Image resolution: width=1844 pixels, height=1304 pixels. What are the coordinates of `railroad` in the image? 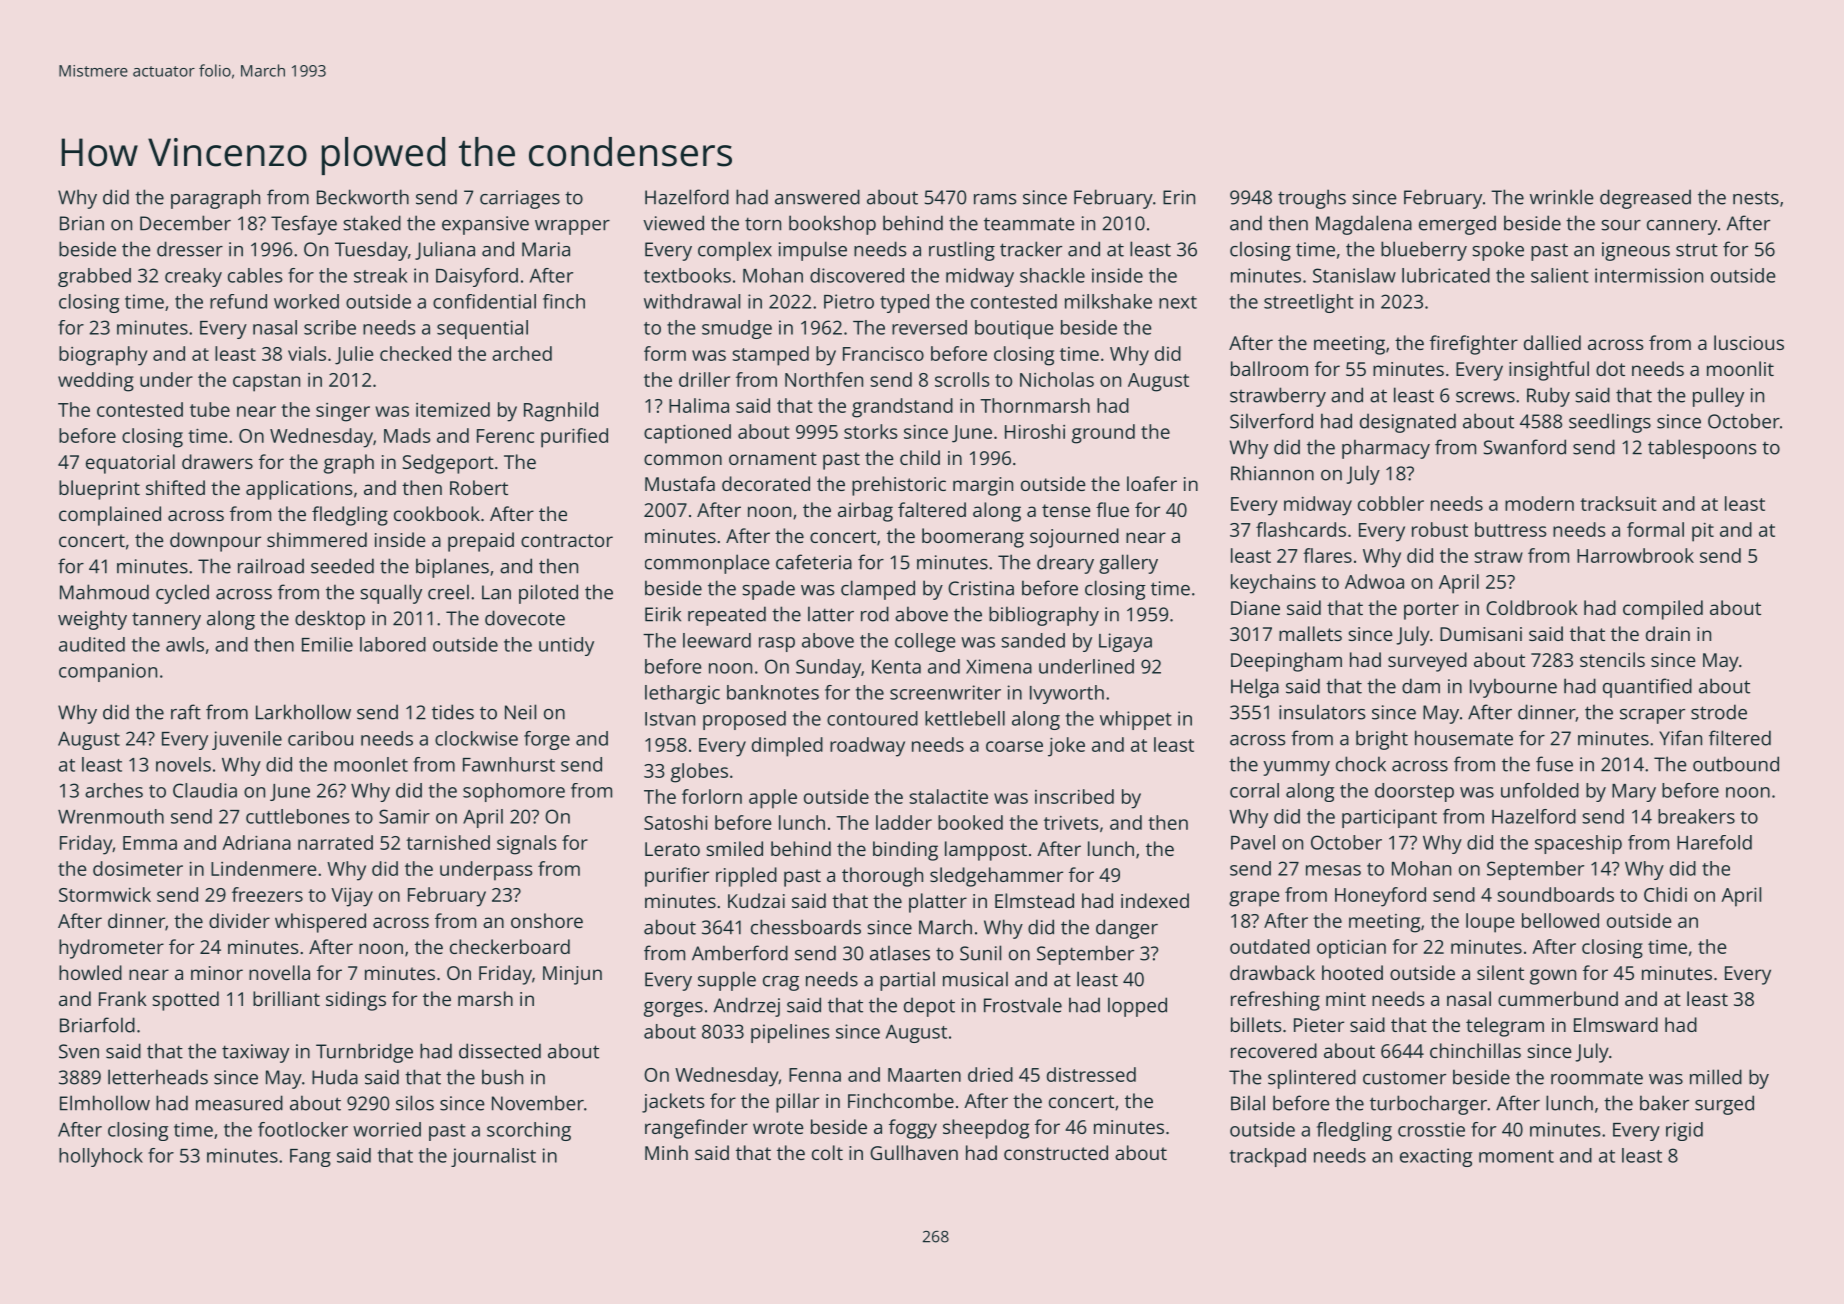 It's located at (271, 566).
